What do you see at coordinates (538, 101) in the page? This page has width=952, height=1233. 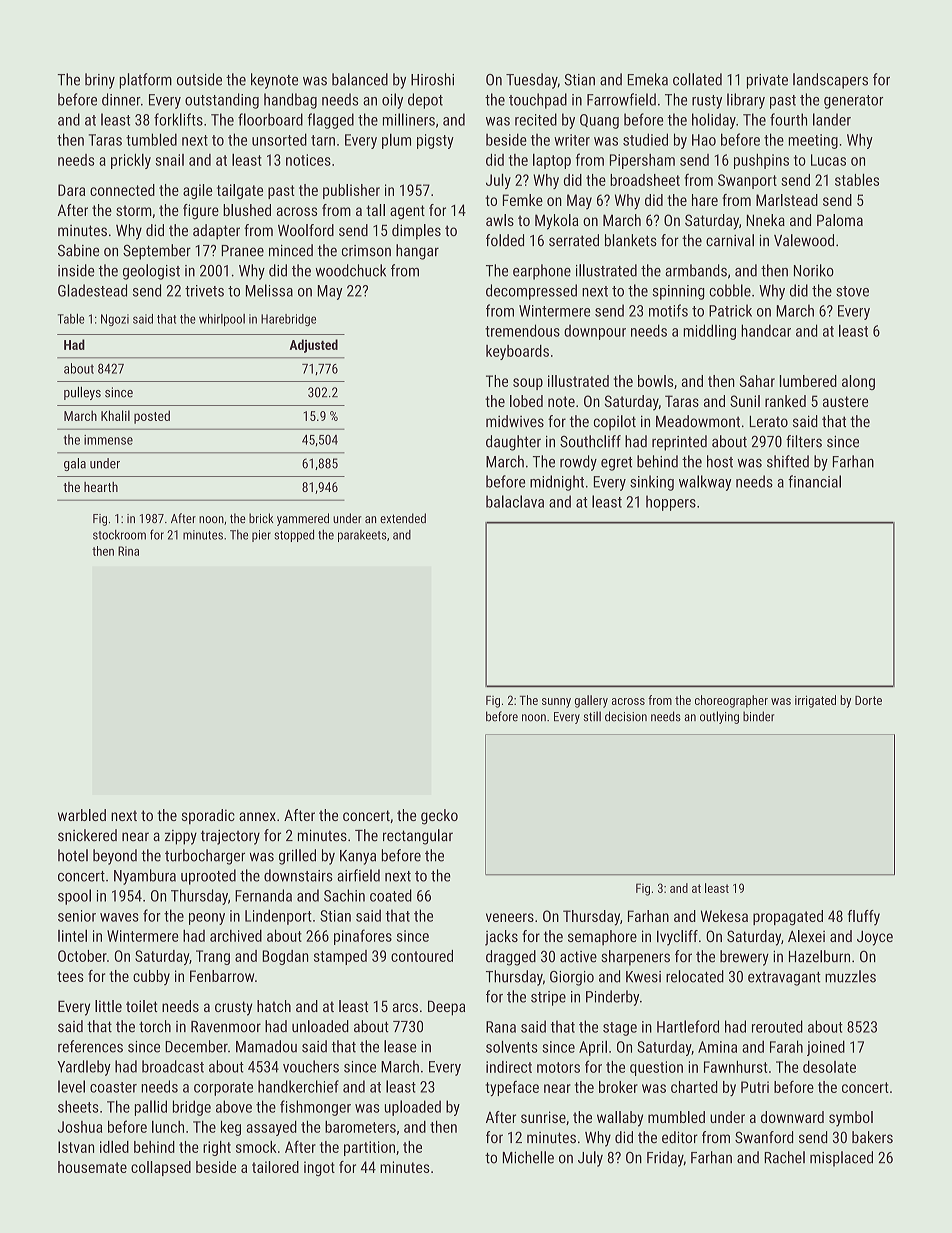 I see `touchpad` at bounding box center [538, 101].
